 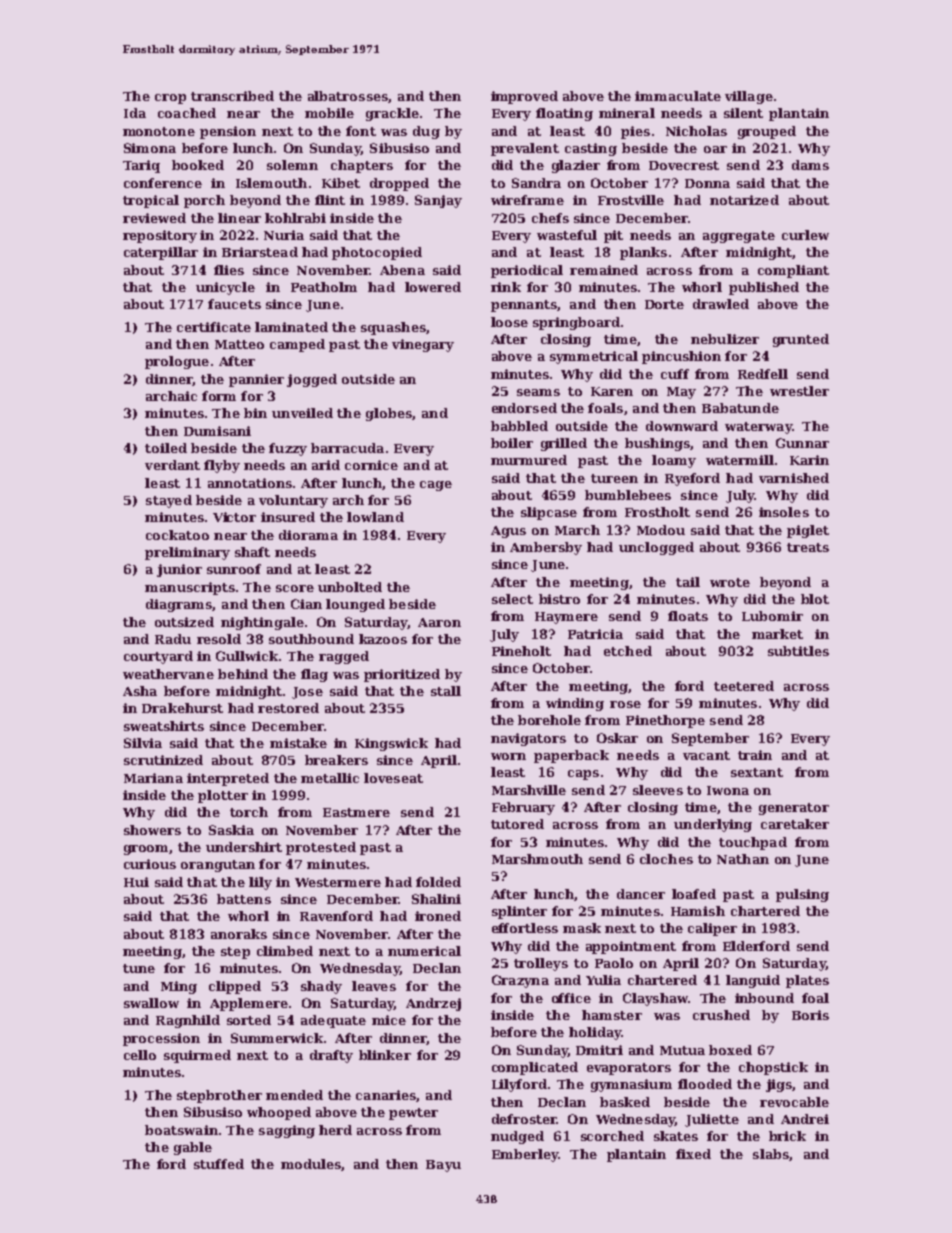 What do you see at coordinates (285, 951) in the screenshot?
I see `climbed` at bounding box center [285, 951].
